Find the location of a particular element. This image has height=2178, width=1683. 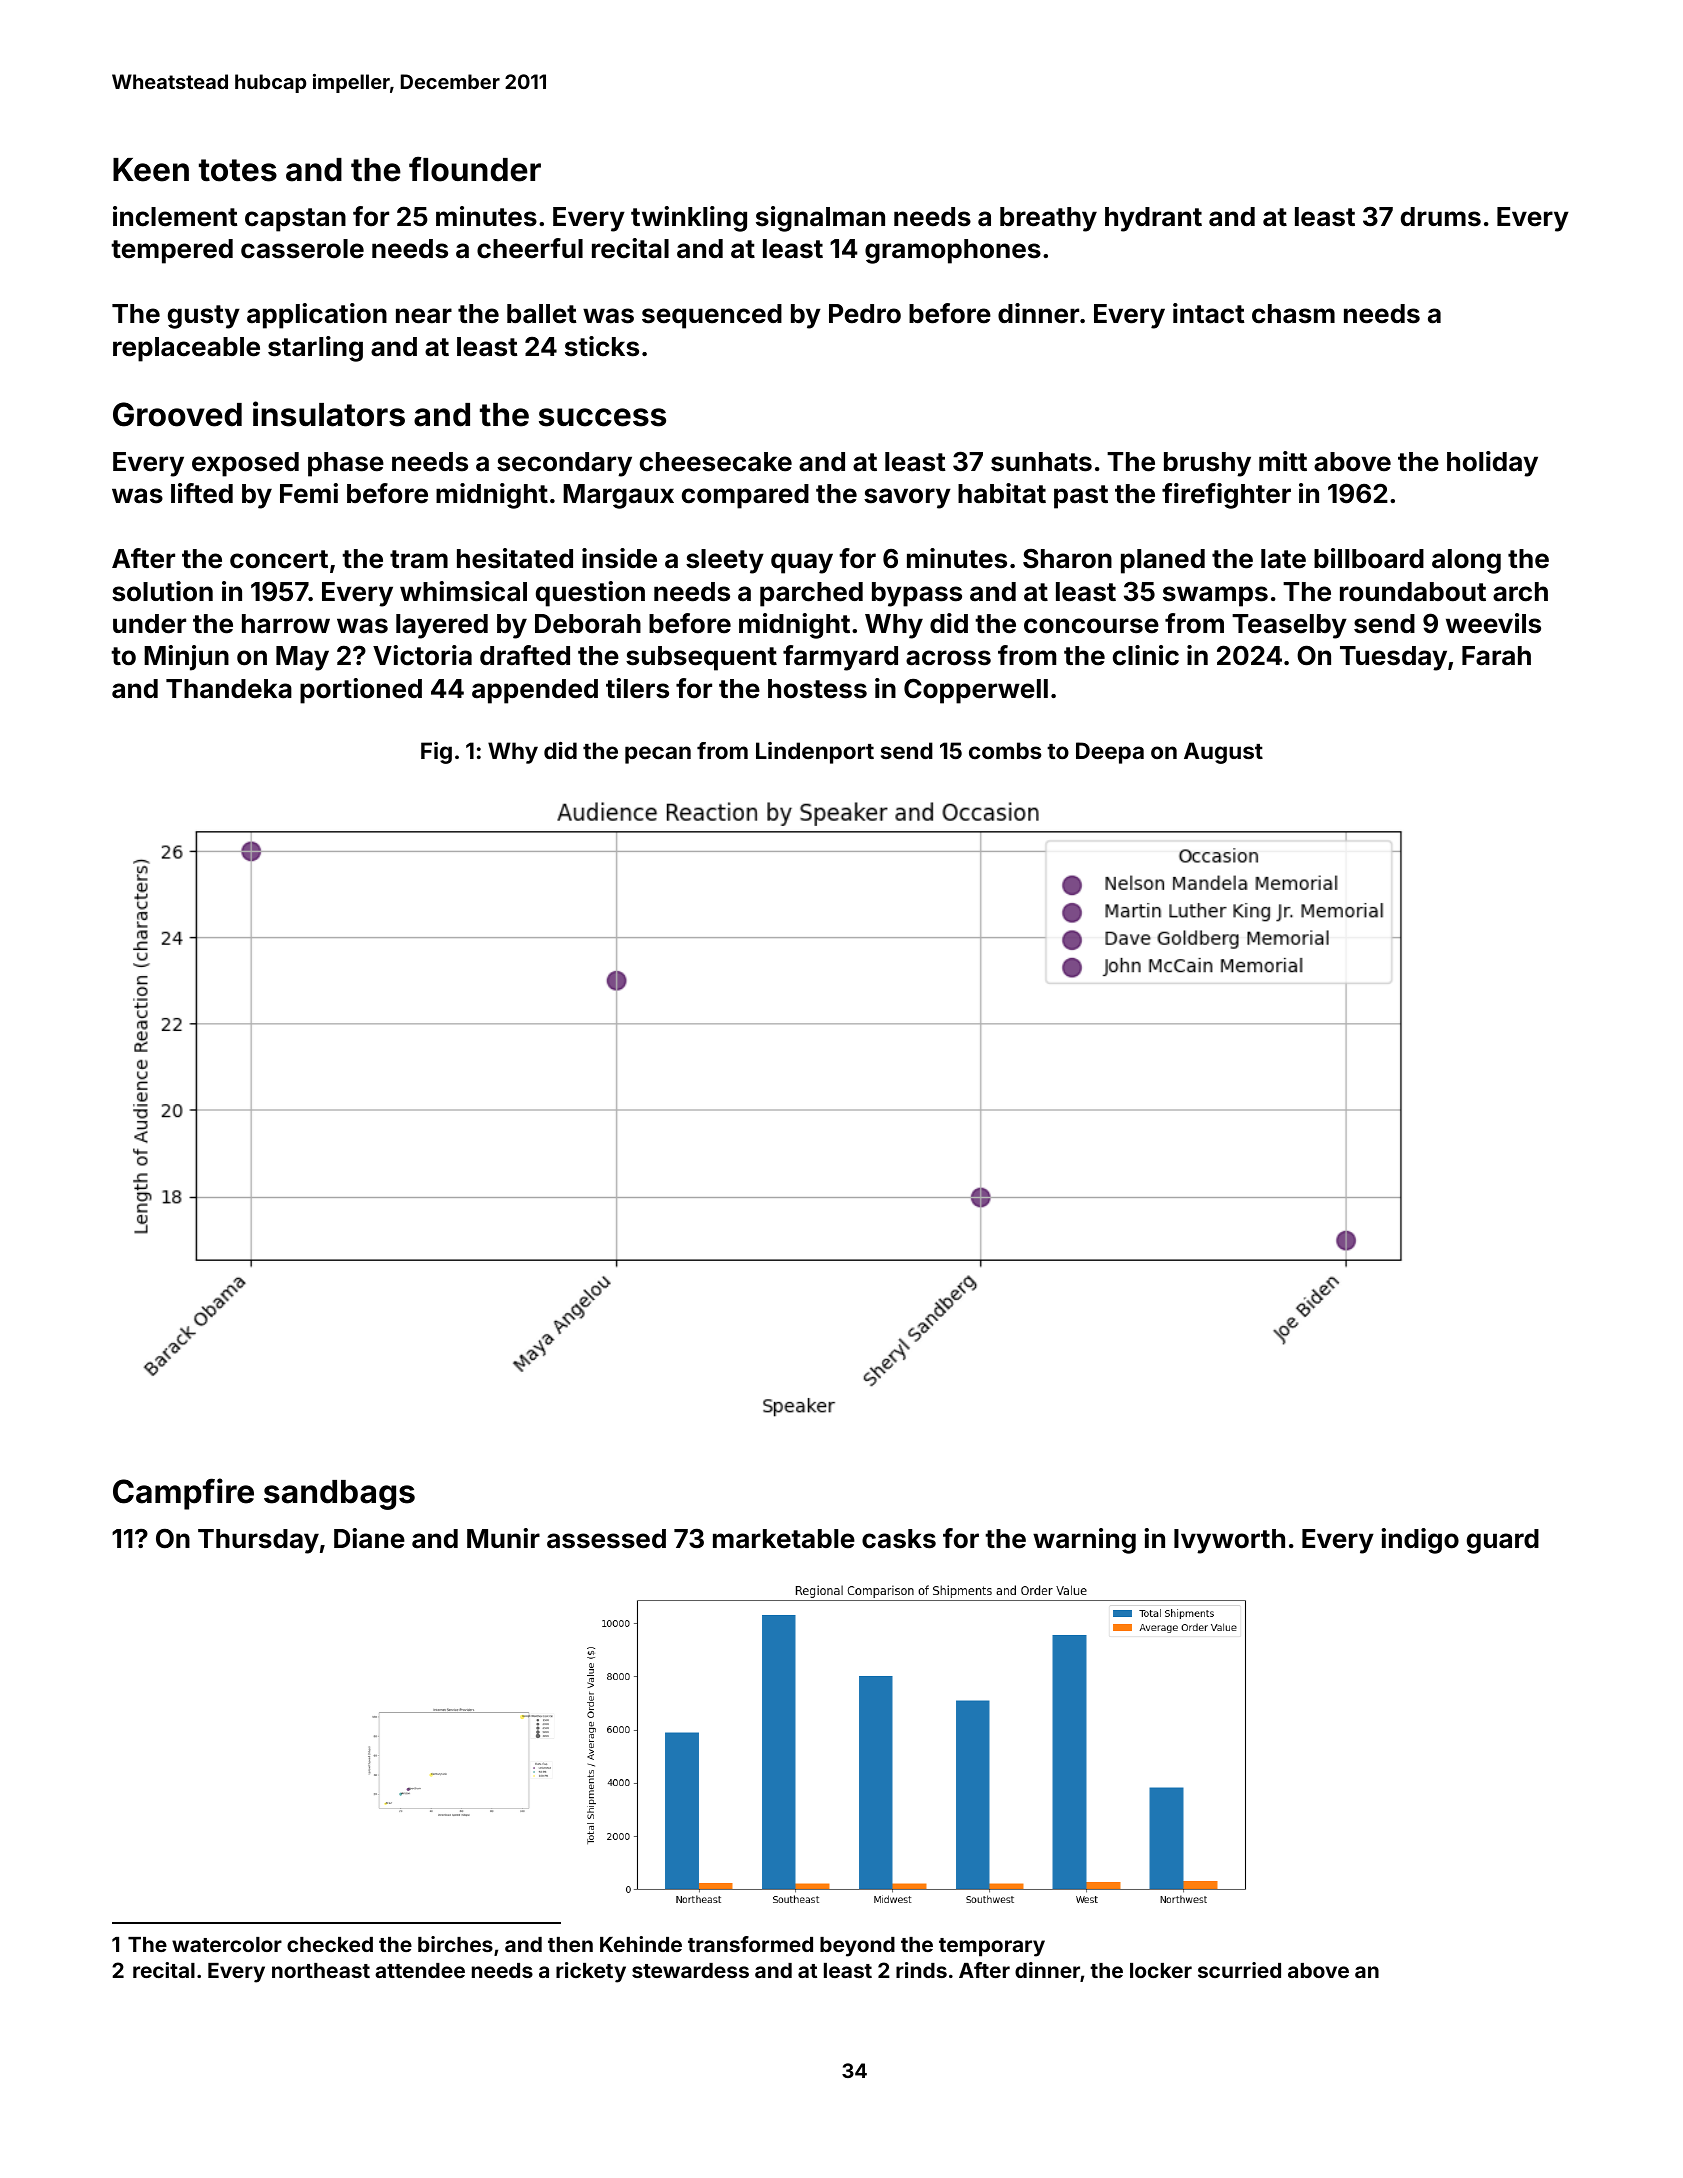

Thandeka is located at coordinates (229, 689).
